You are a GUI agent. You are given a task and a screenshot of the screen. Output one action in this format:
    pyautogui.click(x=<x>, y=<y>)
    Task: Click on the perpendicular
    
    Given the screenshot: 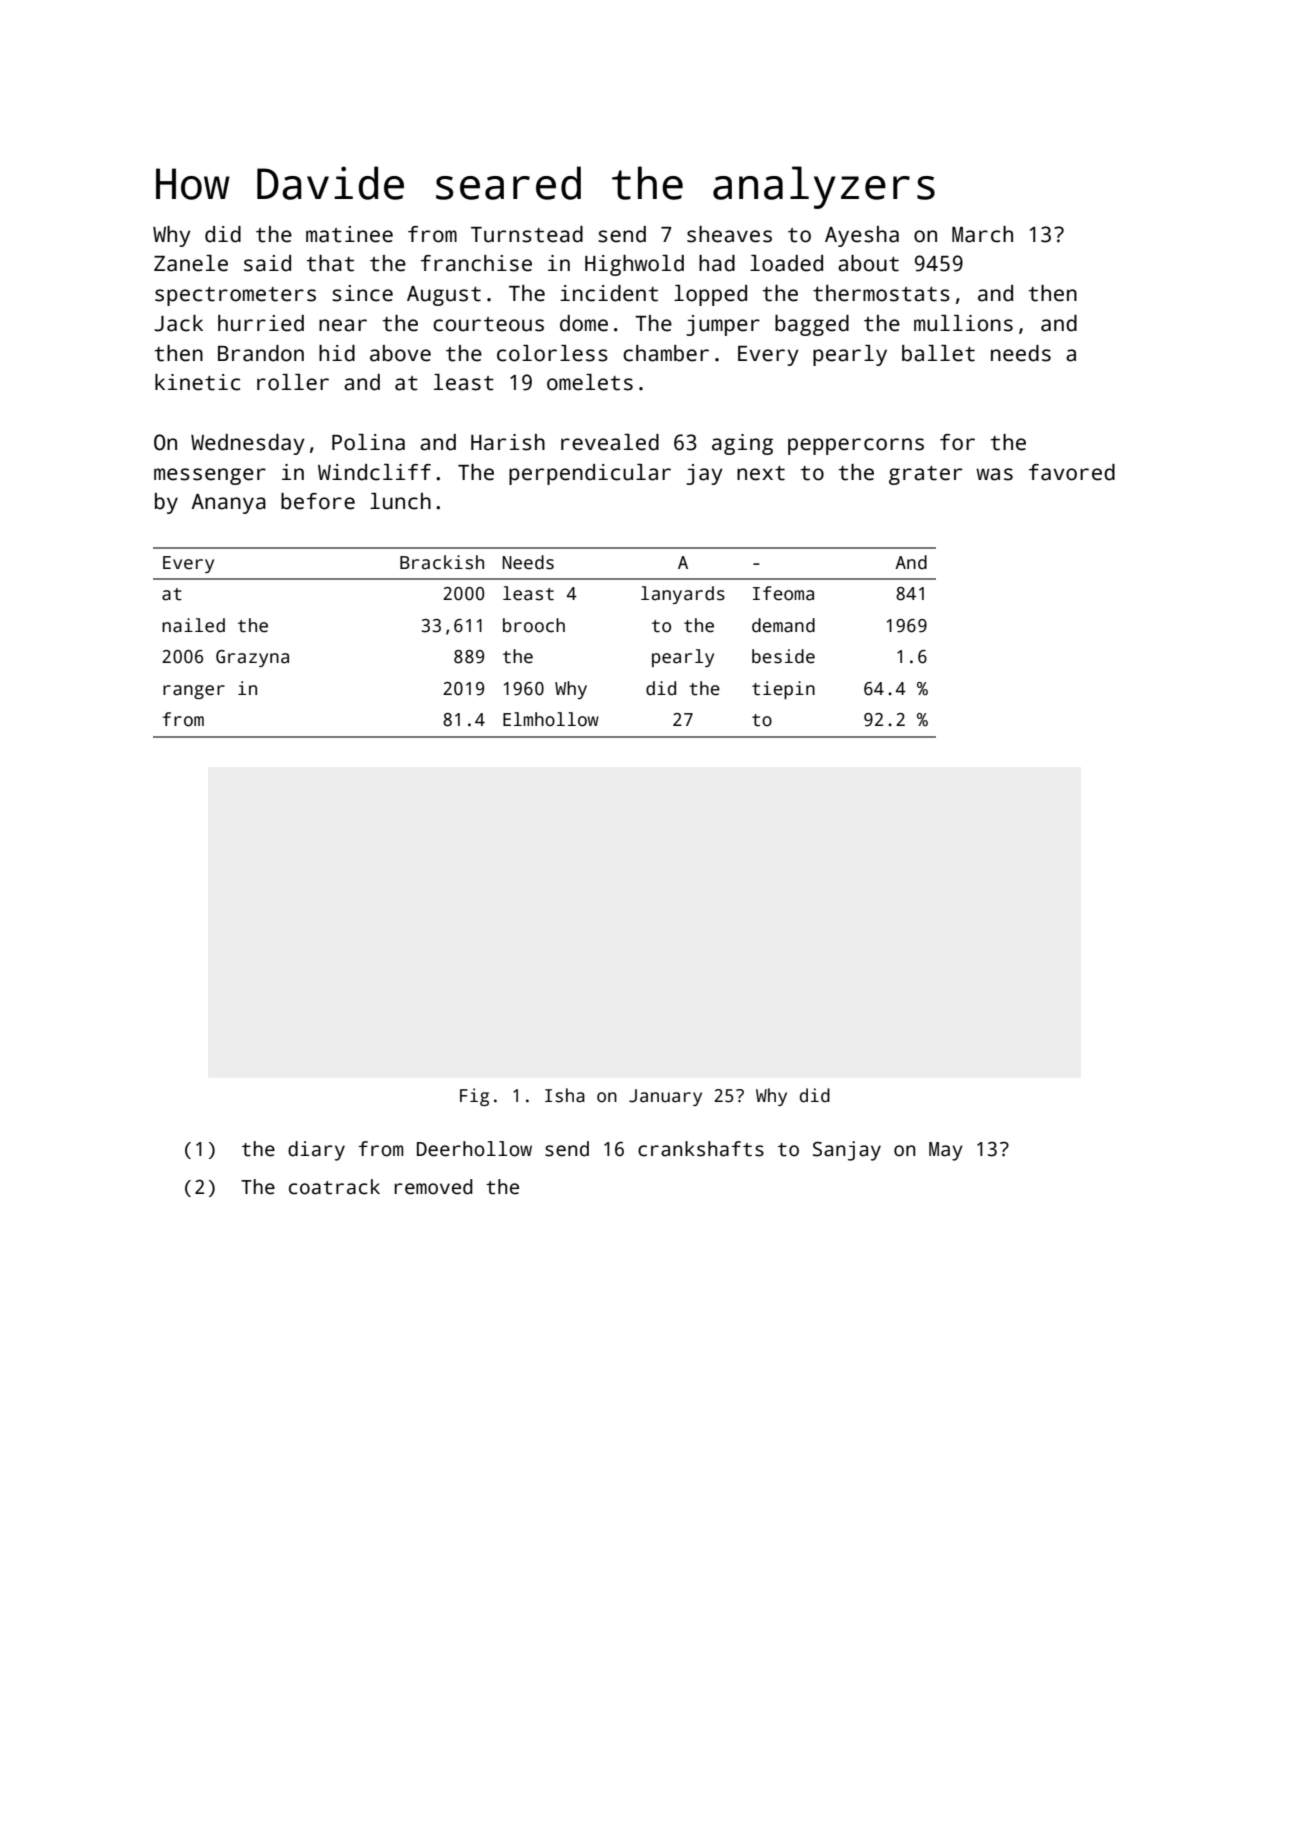 What is the action you would take?
    pyautogui.click(x=590, y=474)
